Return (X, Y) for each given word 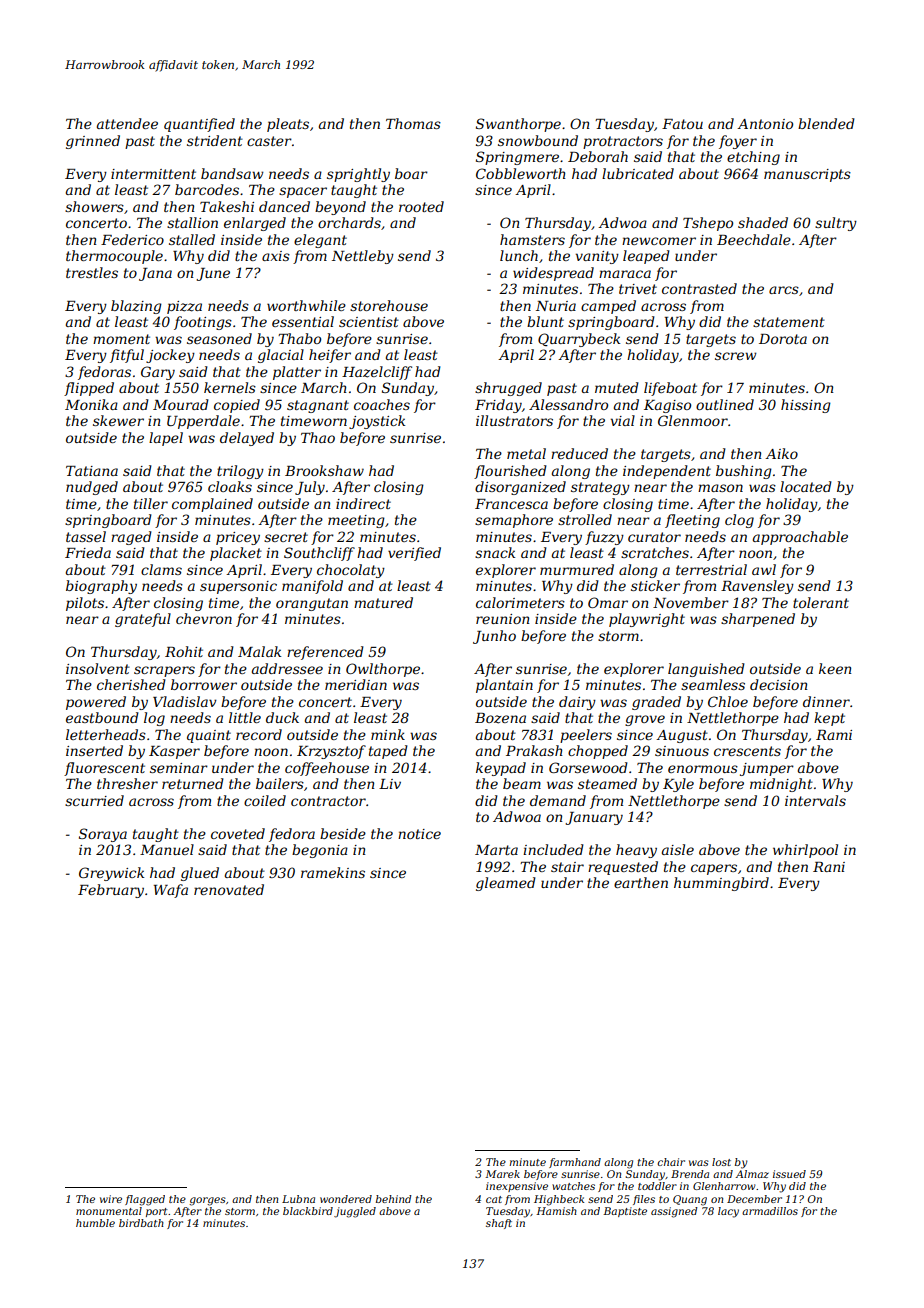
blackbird (308, 1211)
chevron (204, 618)
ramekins (333, 872)
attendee (127, 123)
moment (121, 339)
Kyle (678, 785)
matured (383, 602)
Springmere (517, 158)
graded (656, 703)
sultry (836, 224)
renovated (229, 889)
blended (826, 123)
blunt (545, 321)
